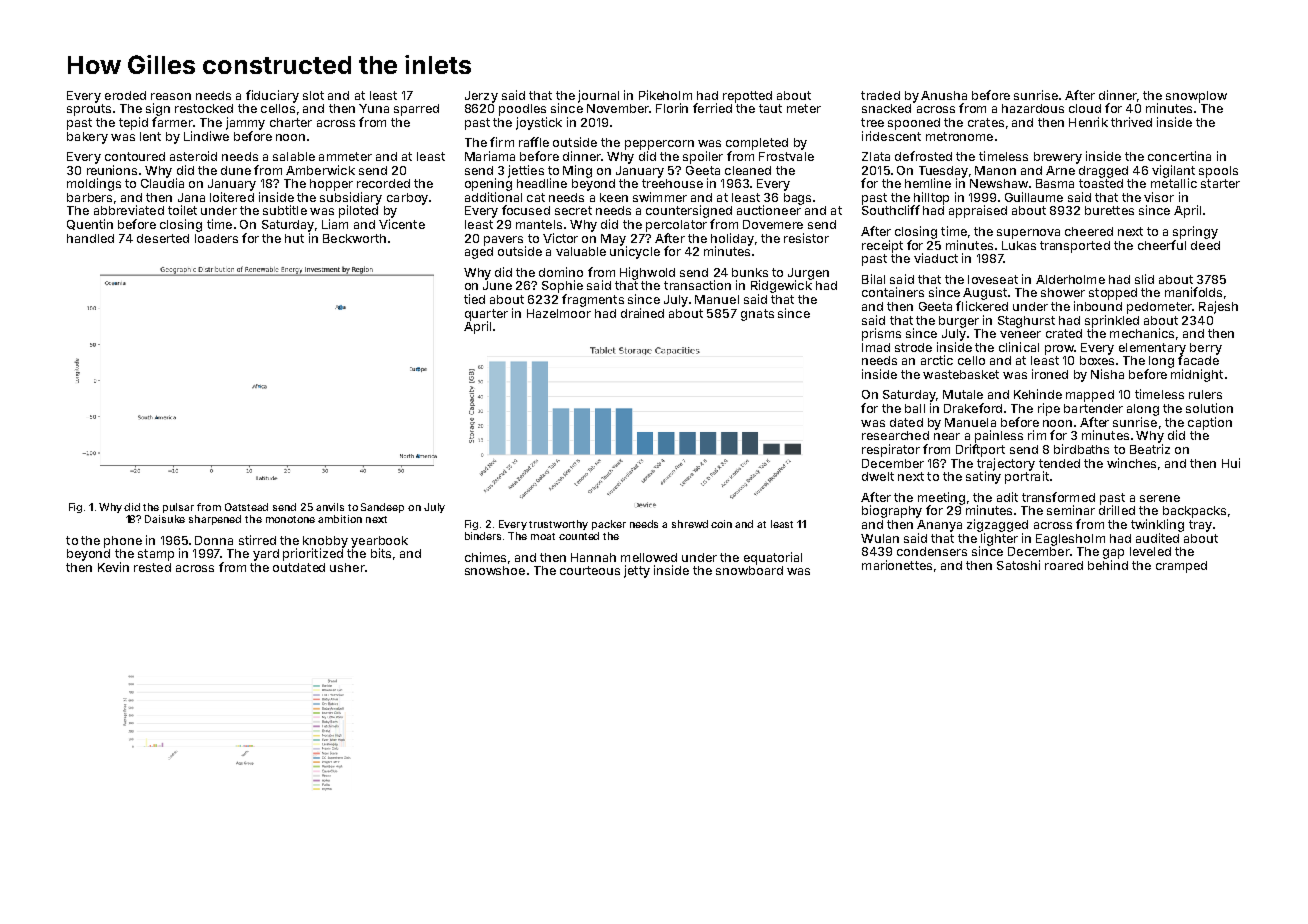  What do you see at coordinates (944, 95) in the image?
I see `Anusha` at bounding box center [944, 95].
